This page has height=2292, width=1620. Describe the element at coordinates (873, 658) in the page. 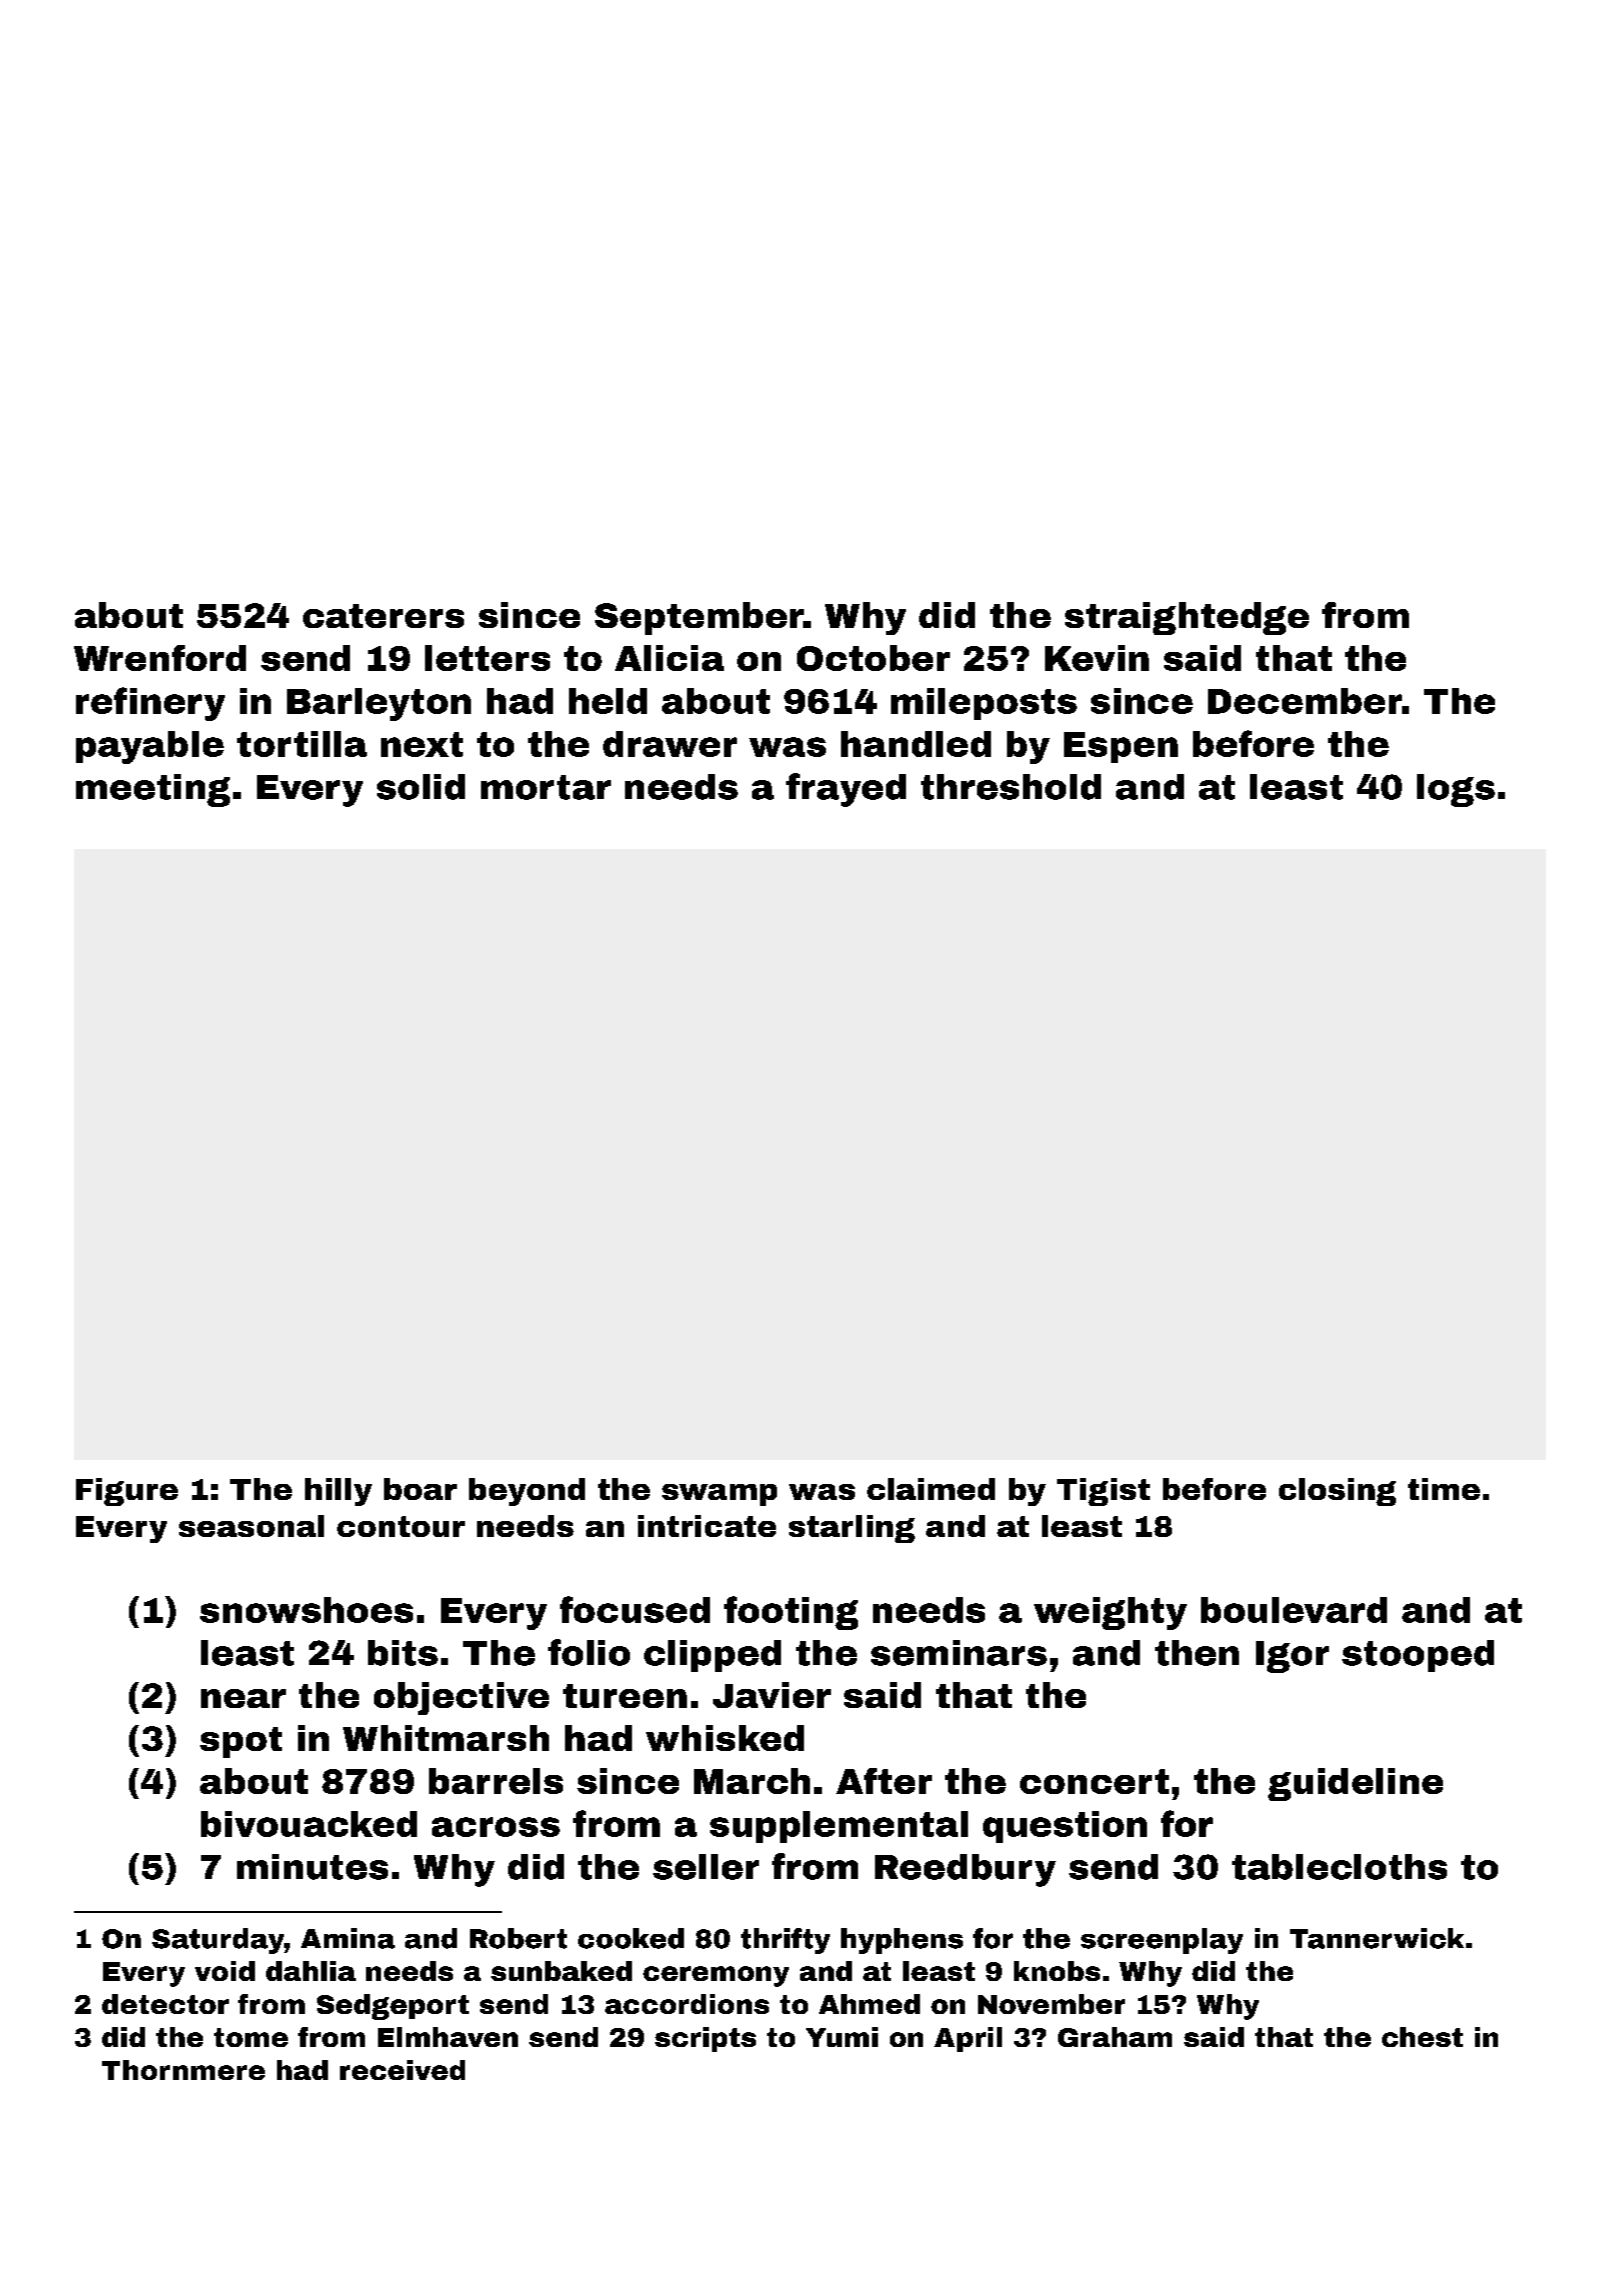

I see `October` at that location.
